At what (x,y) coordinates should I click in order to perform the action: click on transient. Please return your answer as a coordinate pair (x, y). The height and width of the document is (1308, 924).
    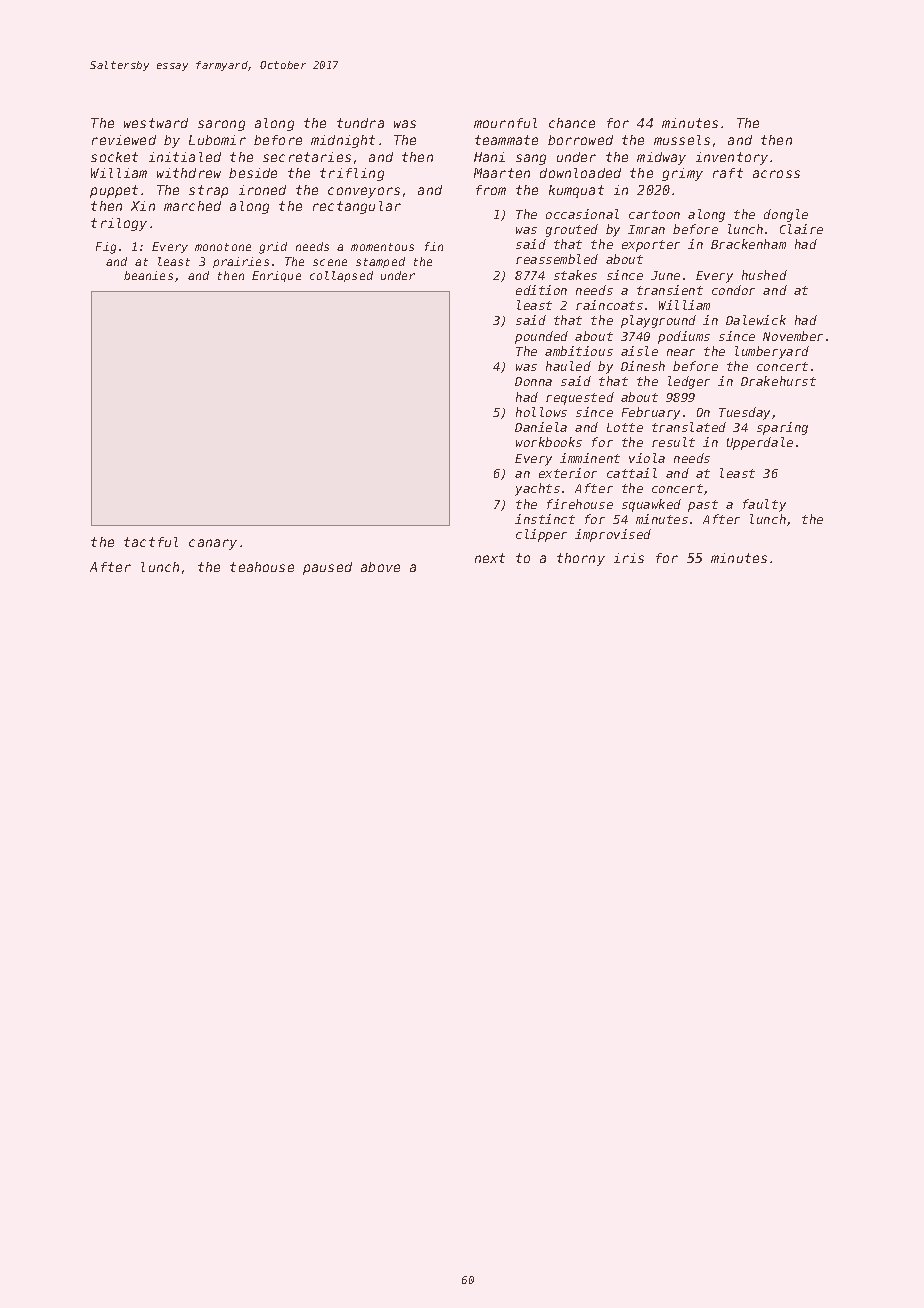
    Looking at the image, I should click on (670, 290).
